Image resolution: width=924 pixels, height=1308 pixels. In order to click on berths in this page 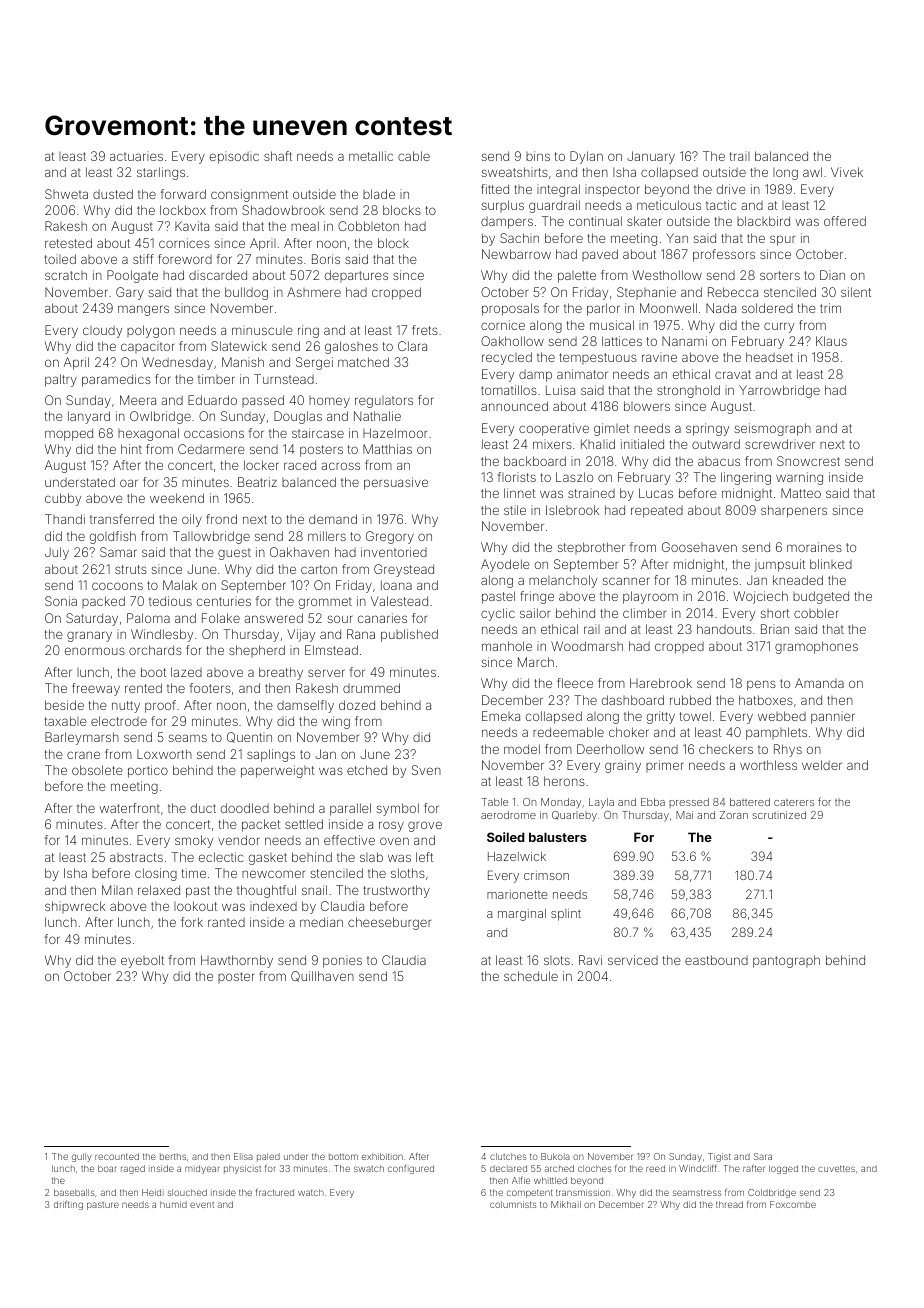, I will do `click(173, 1156)`.
